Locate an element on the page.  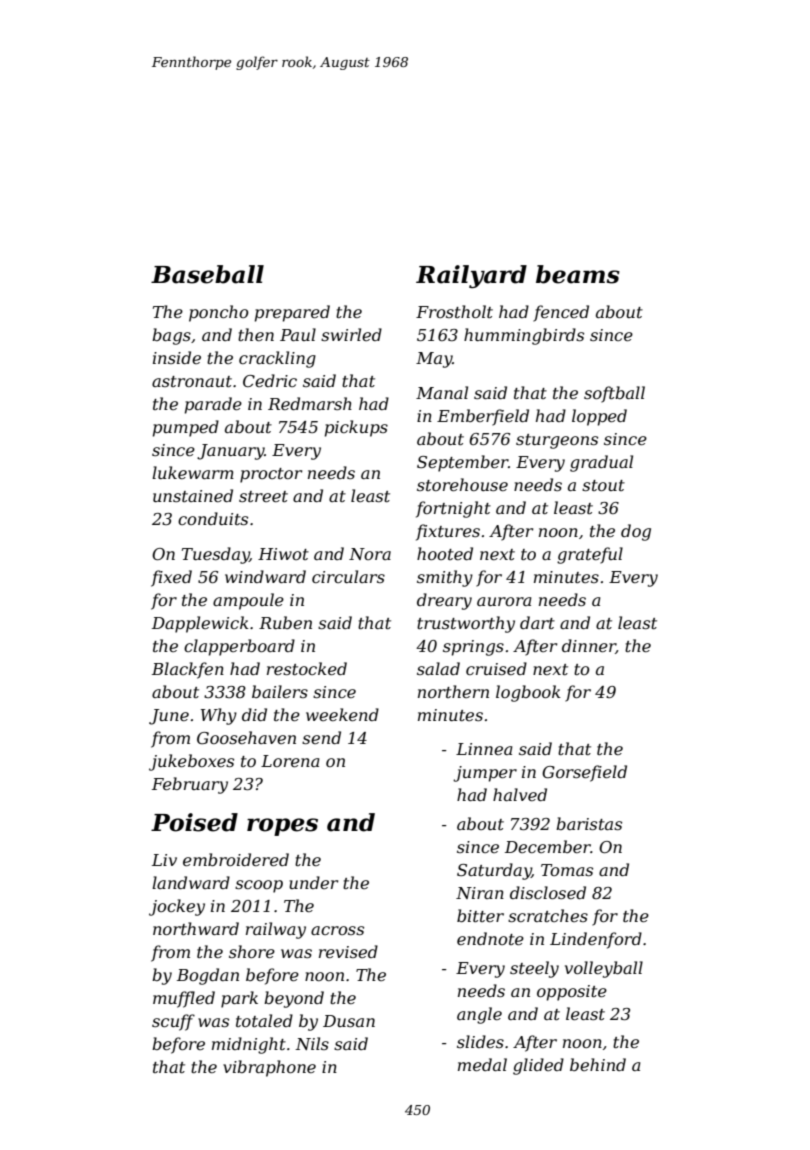
beams is located at coordinates (578, 274).
